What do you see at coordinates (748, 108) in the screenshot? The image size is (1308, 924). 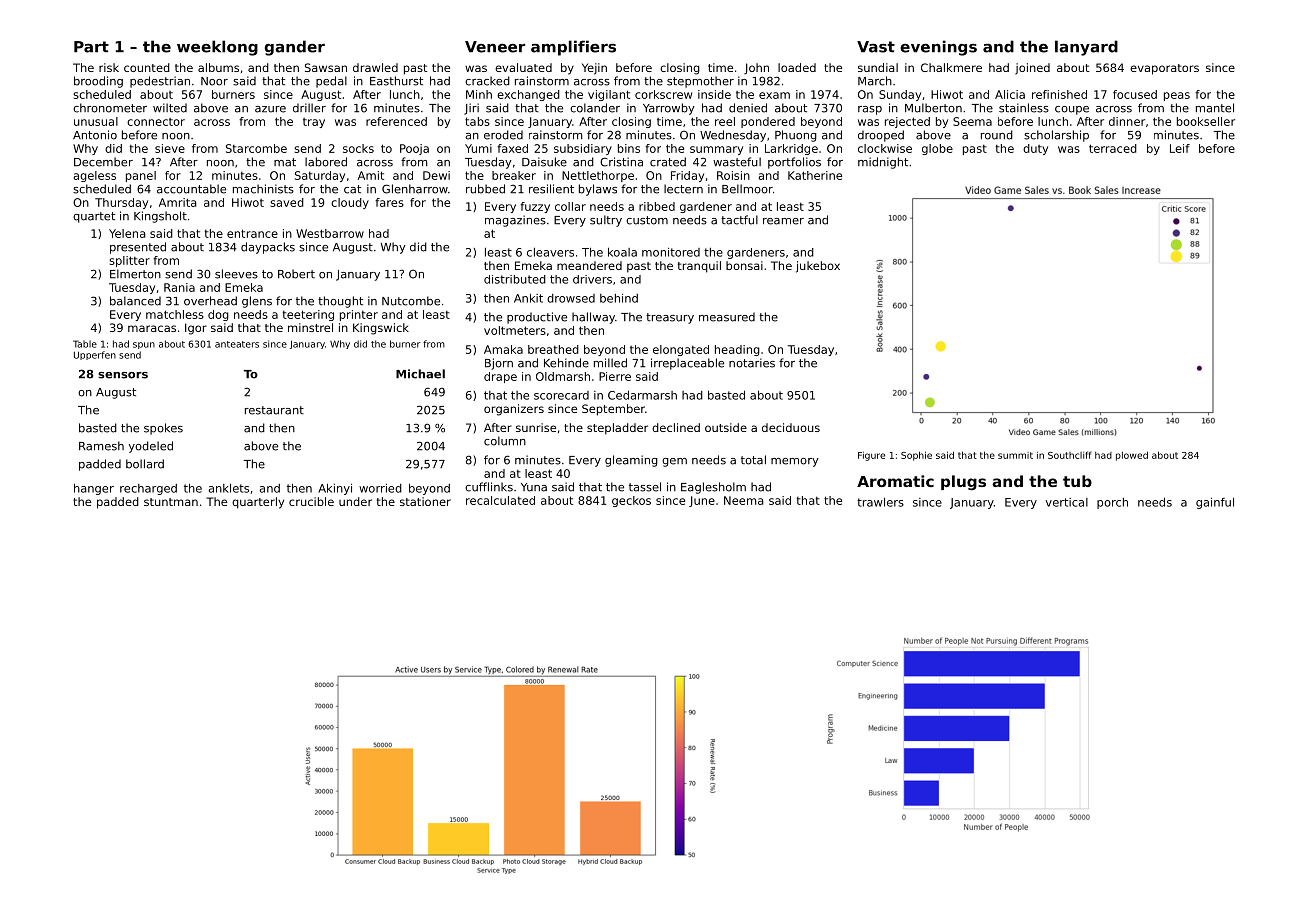 I see `denied` at bounding box center [748, 108].
